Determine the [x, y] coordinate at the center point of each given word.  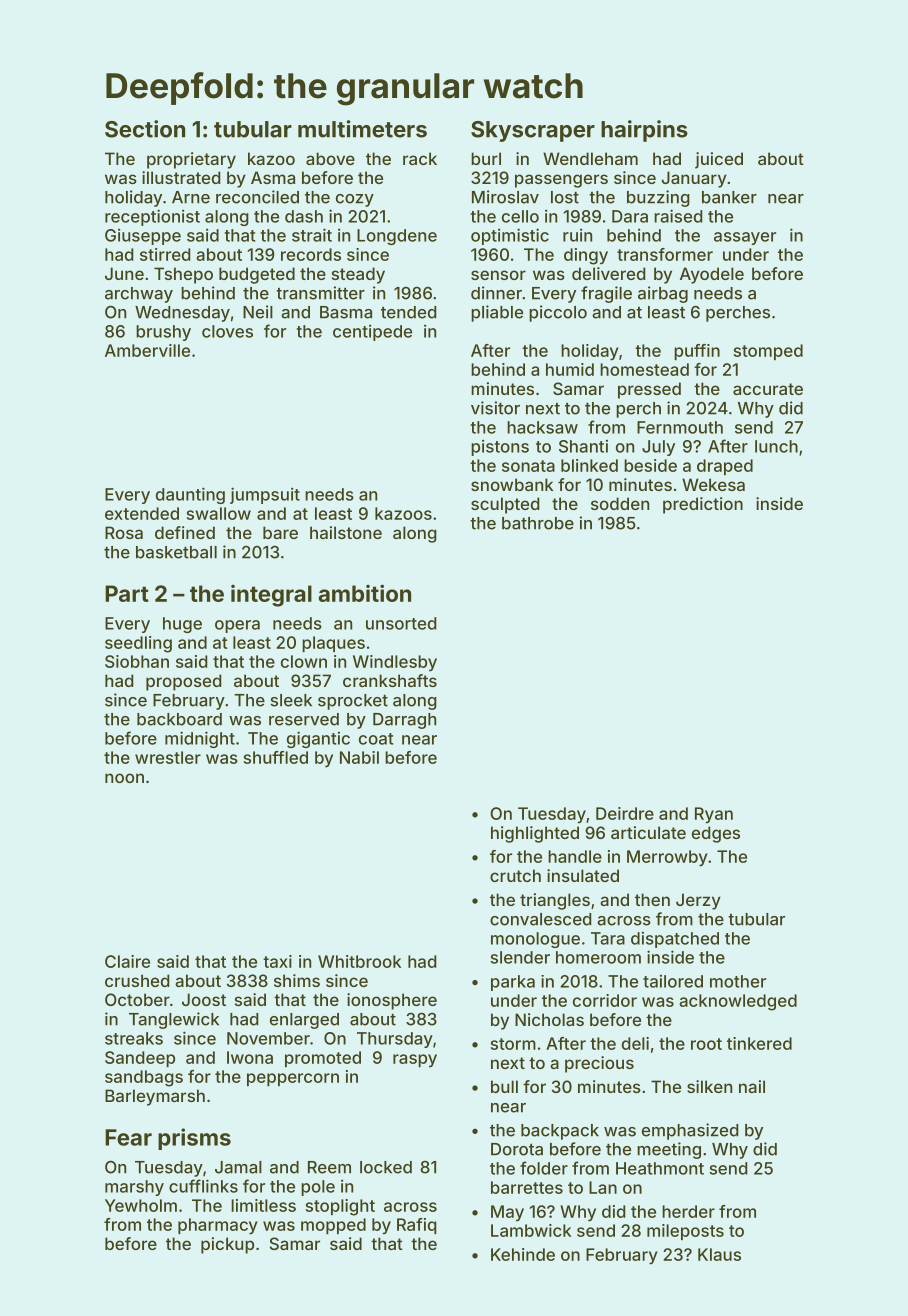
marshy [134, 1188]
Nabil [359, 757]
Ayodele [712, 275]
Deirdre [625, 813]
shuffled [276, 757]
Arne [191, 197]
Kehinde [523, 1254]
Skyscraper [533, 131]
